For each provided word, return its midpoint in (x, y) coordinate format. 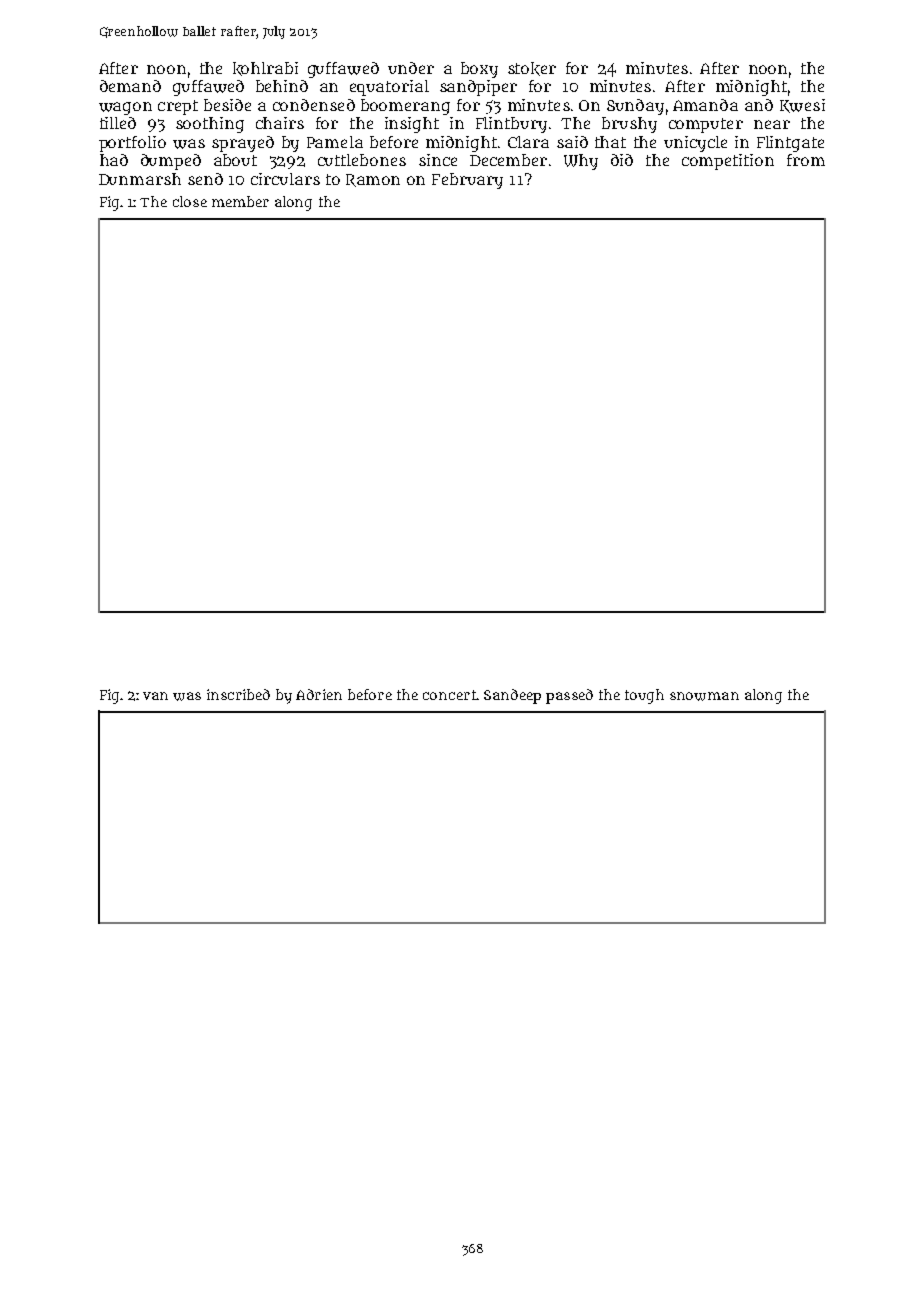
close (190, 201)
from (806, 160)
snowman (704, 696)
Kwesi (802, 106)
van (155, 696)
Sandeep (512, 696)
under (411, 68)
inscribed (238, 694)
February (467, 181)
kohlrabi (265, 69)
